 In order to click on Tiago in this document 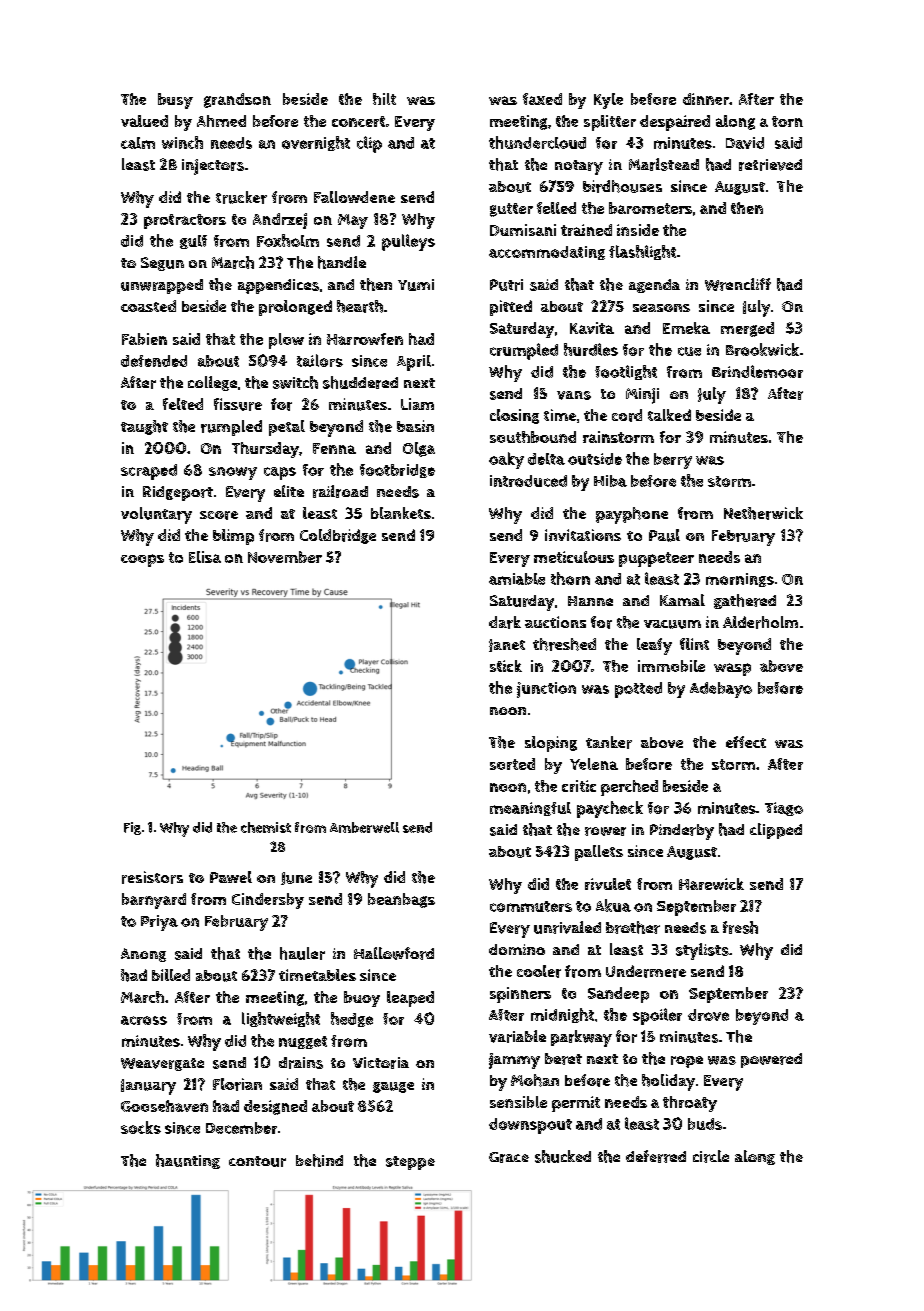, I will do `click(784, 809)`.
